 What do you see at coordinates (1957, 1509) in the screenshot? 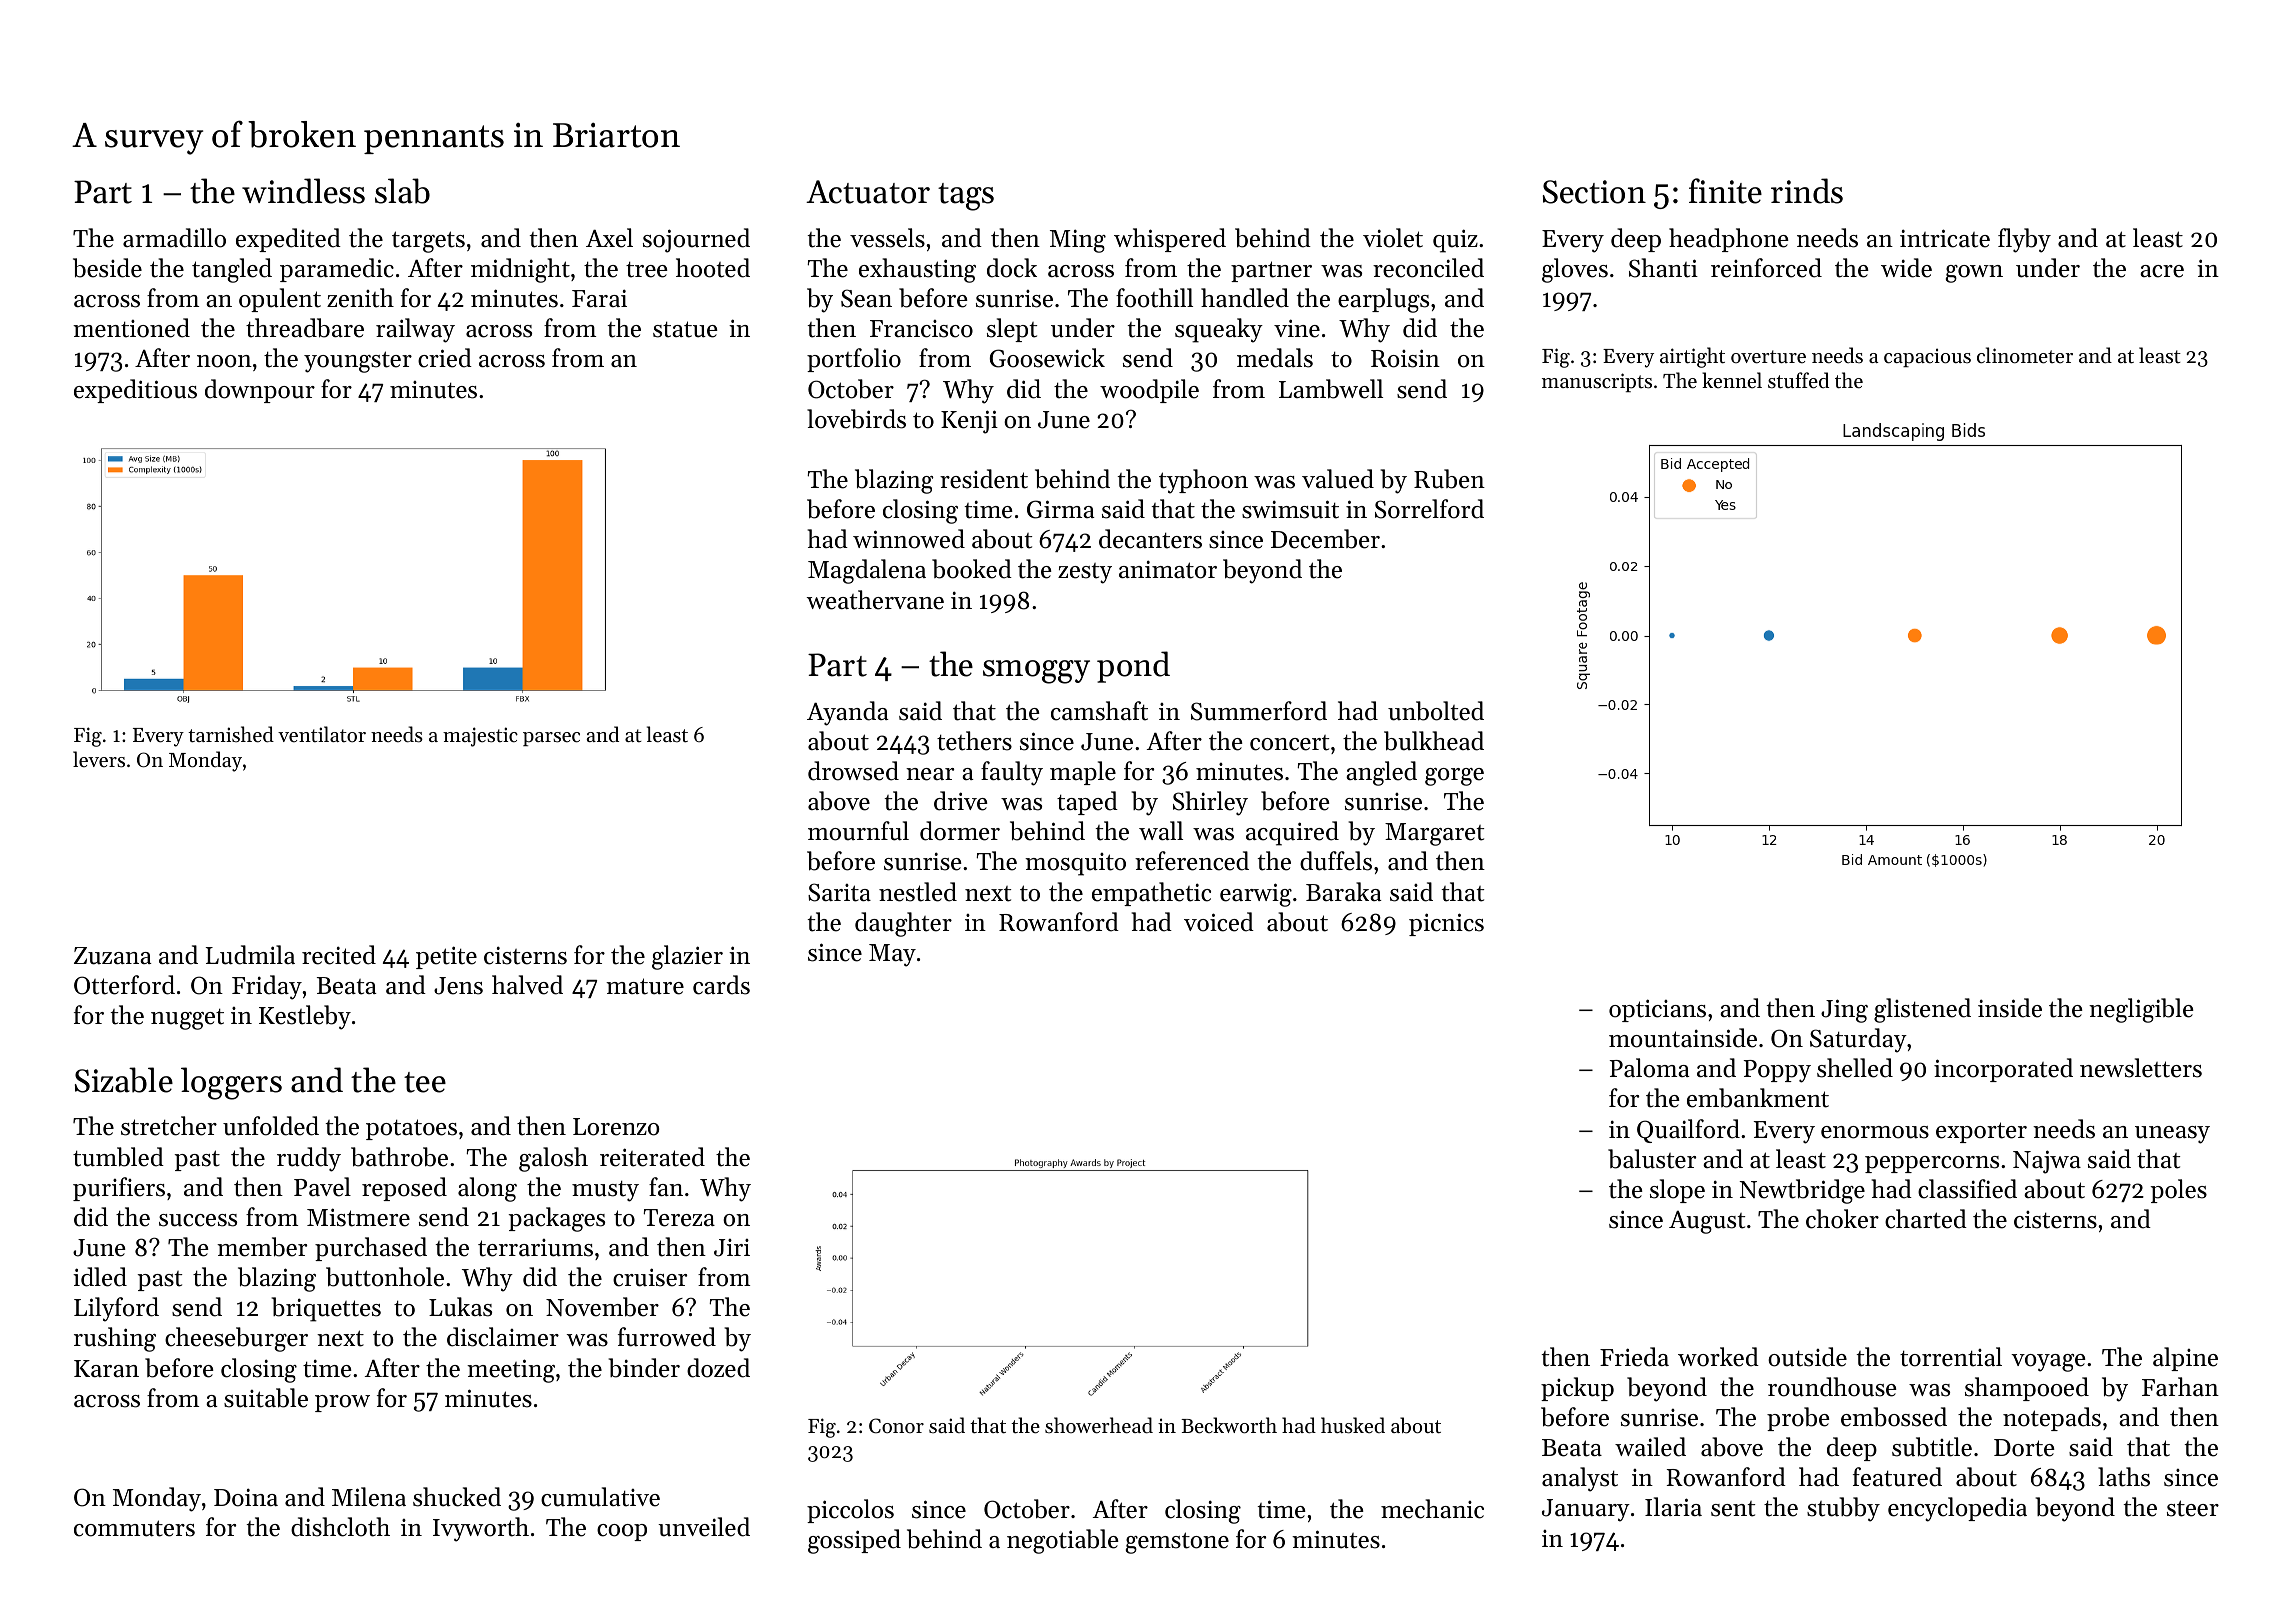
I see `encyclopedia` at bounding box center [1957, 1509].
